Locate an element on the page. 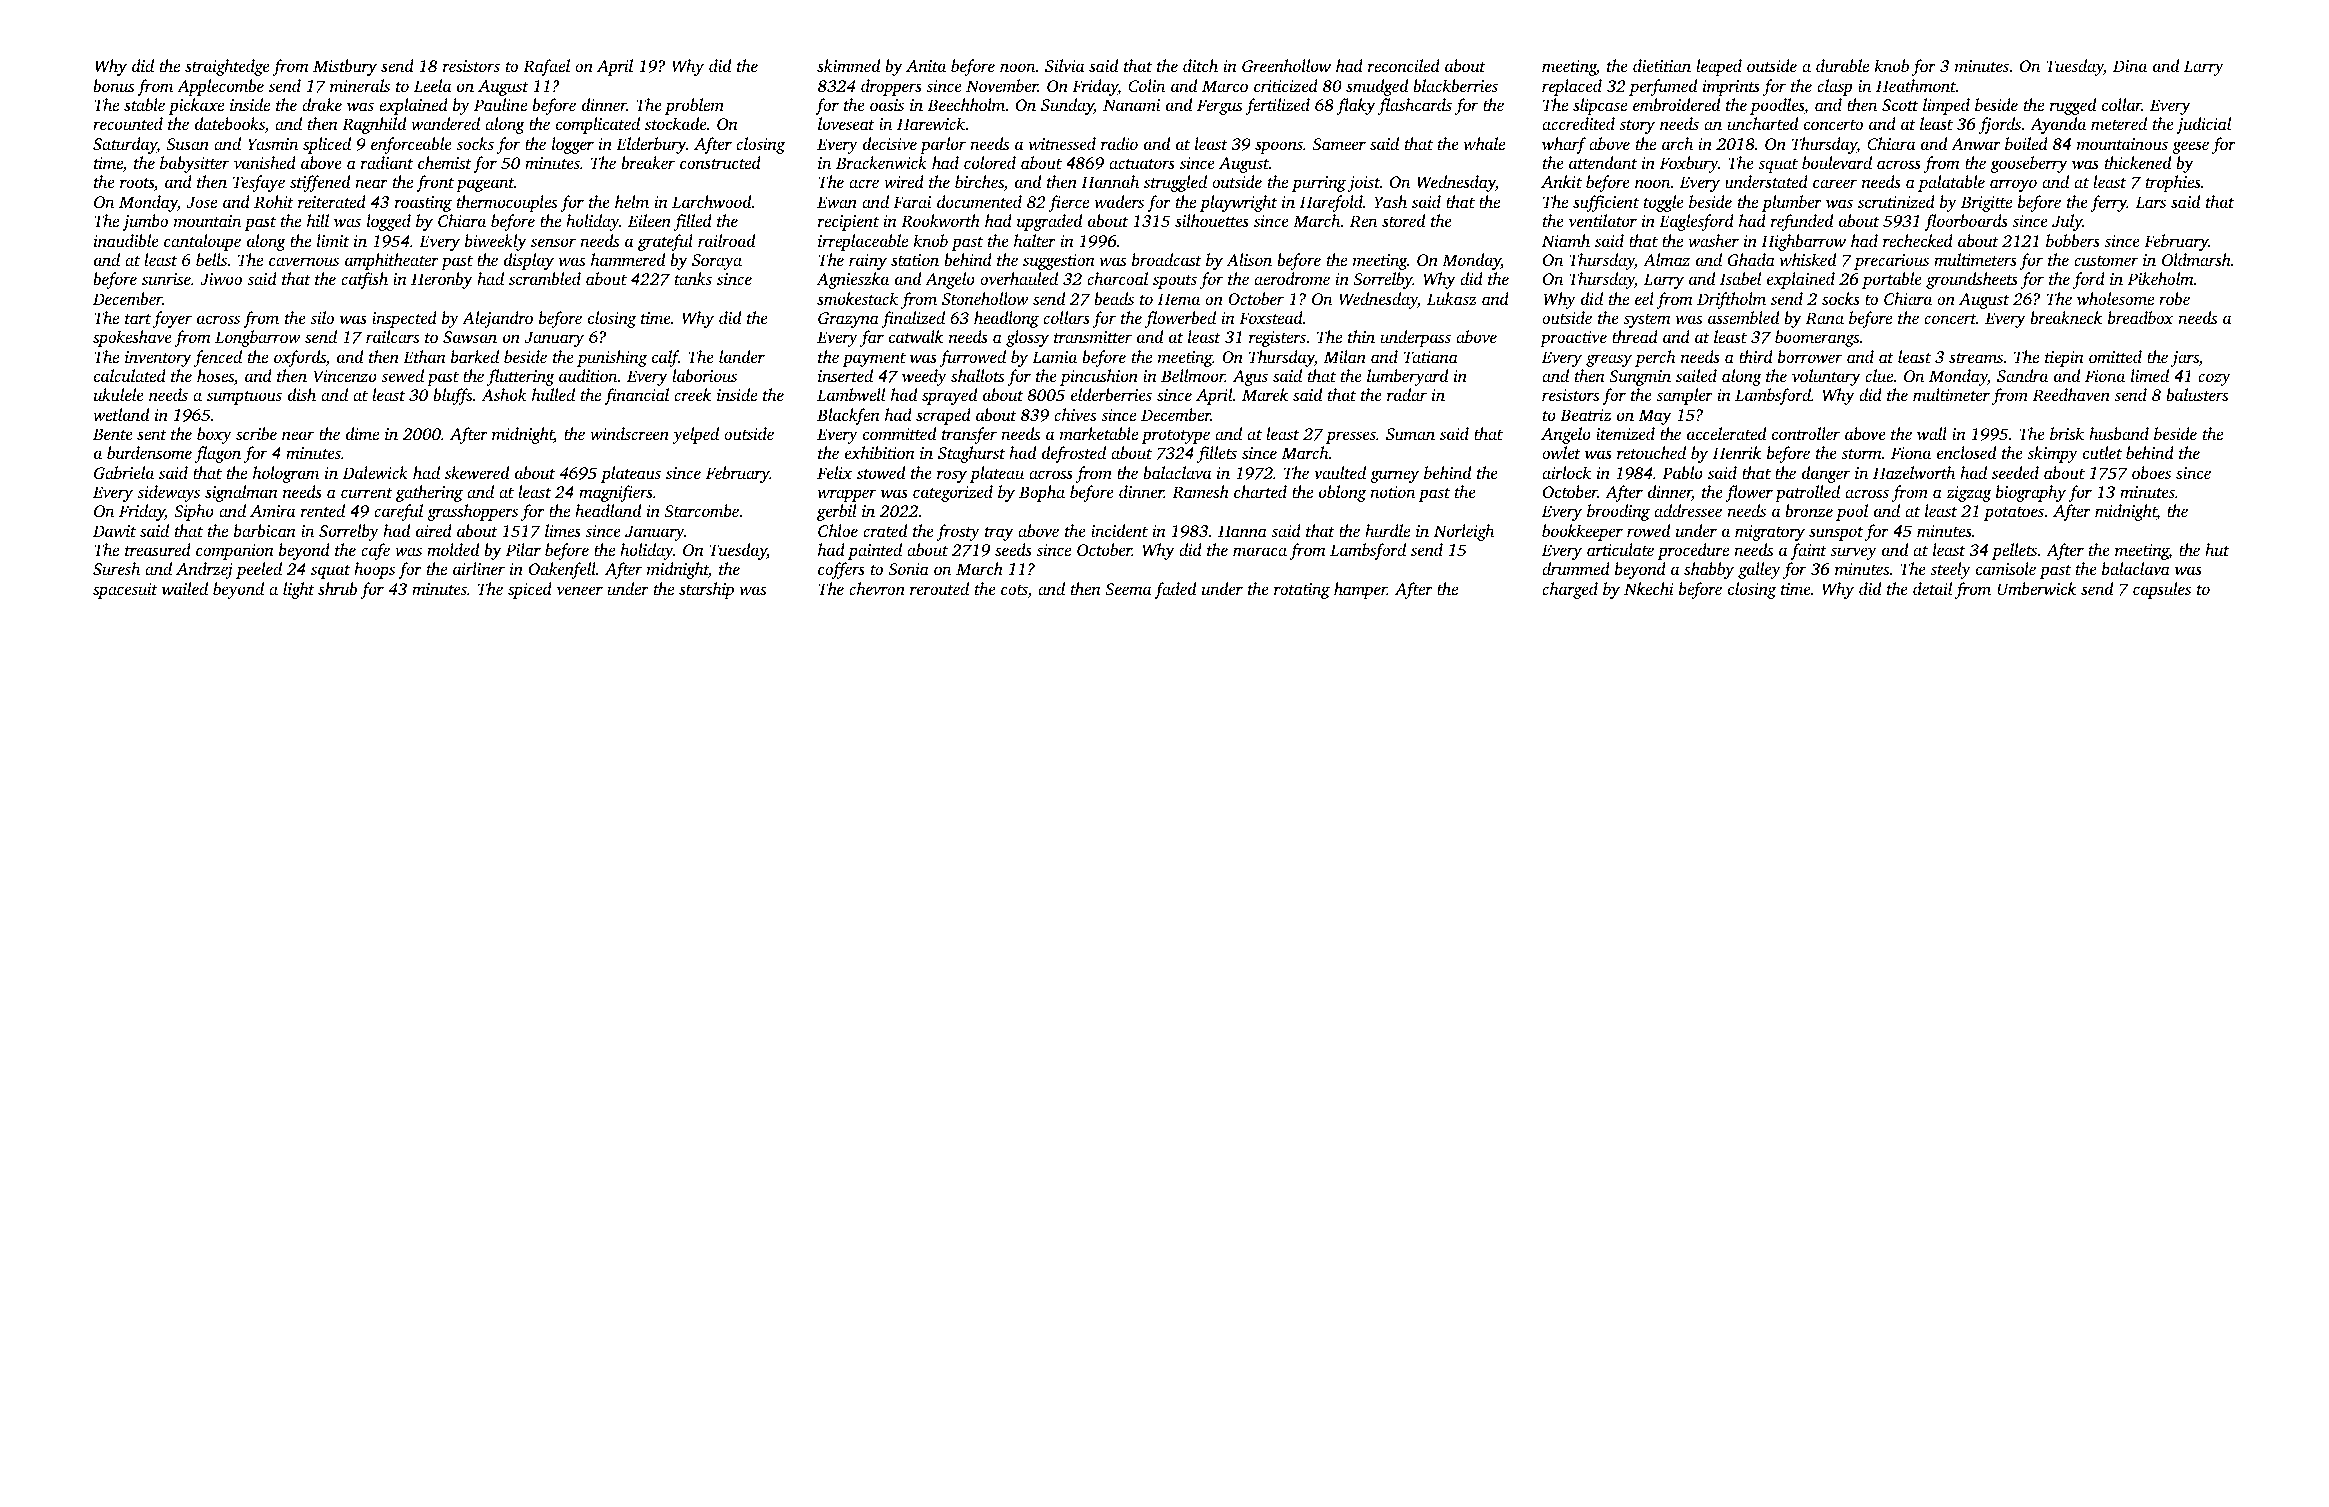 This page has height=1507, width=2329. presses is located at coordinates (1351, 437).
